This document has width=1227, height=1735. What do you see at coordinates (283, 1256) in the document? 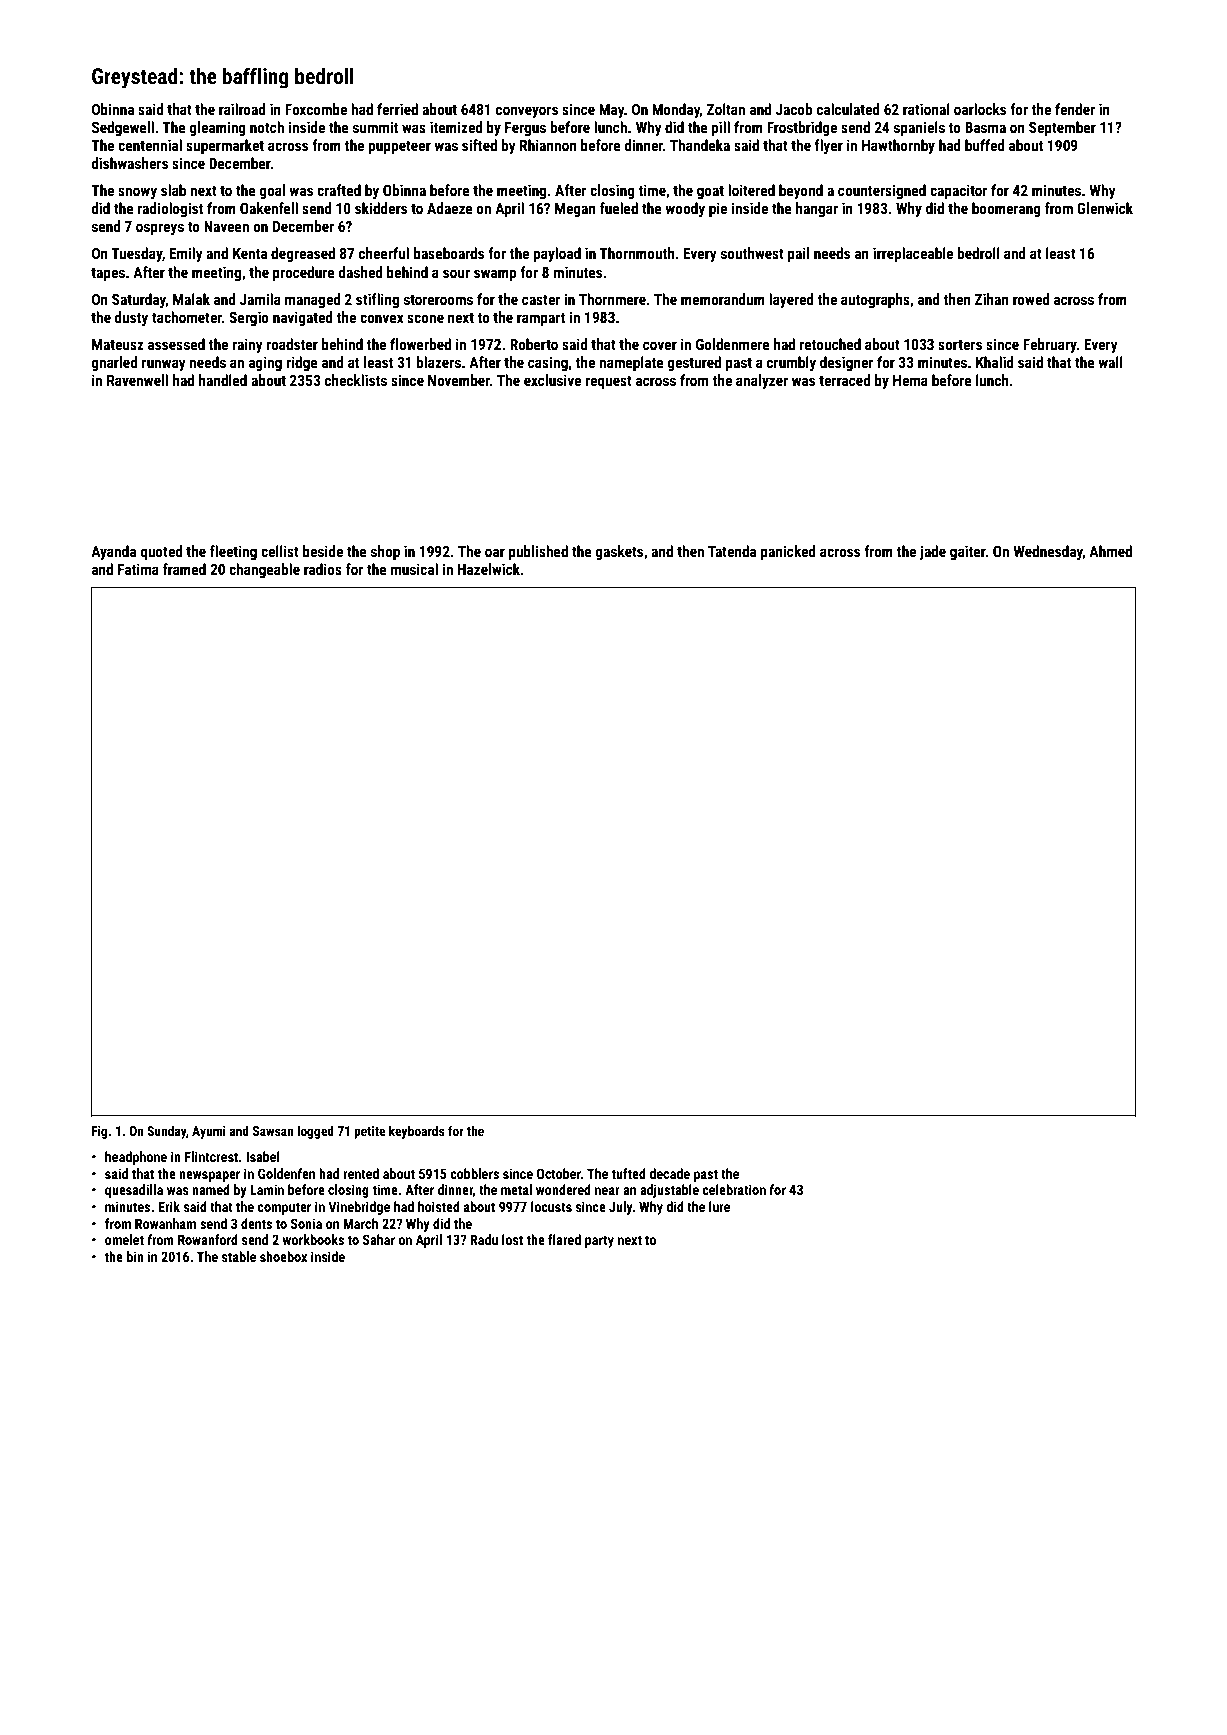
I see `shoebox` at bounding box center [283, 1256].
